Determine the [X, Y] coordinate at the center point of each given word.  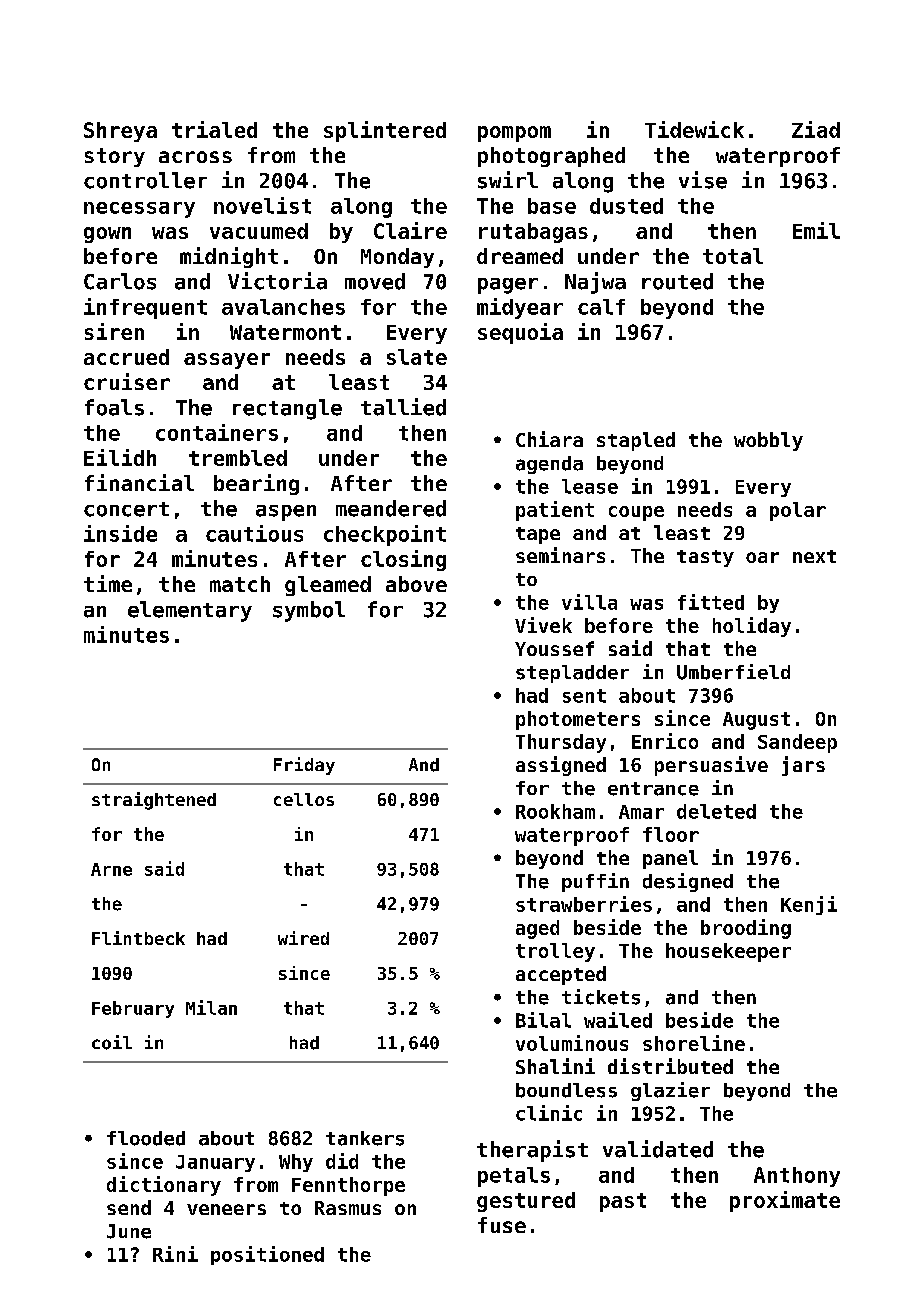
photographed [551, 157]
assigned [561, 766]
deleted [716, 811]
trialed [214, 129]
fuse [502, 1225]
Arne [111, 869]
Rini [175, 1254]
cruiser [127, 381]
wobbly [768, 441]
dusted [626, 206]
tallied [403, 407]
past [623, 1202]
